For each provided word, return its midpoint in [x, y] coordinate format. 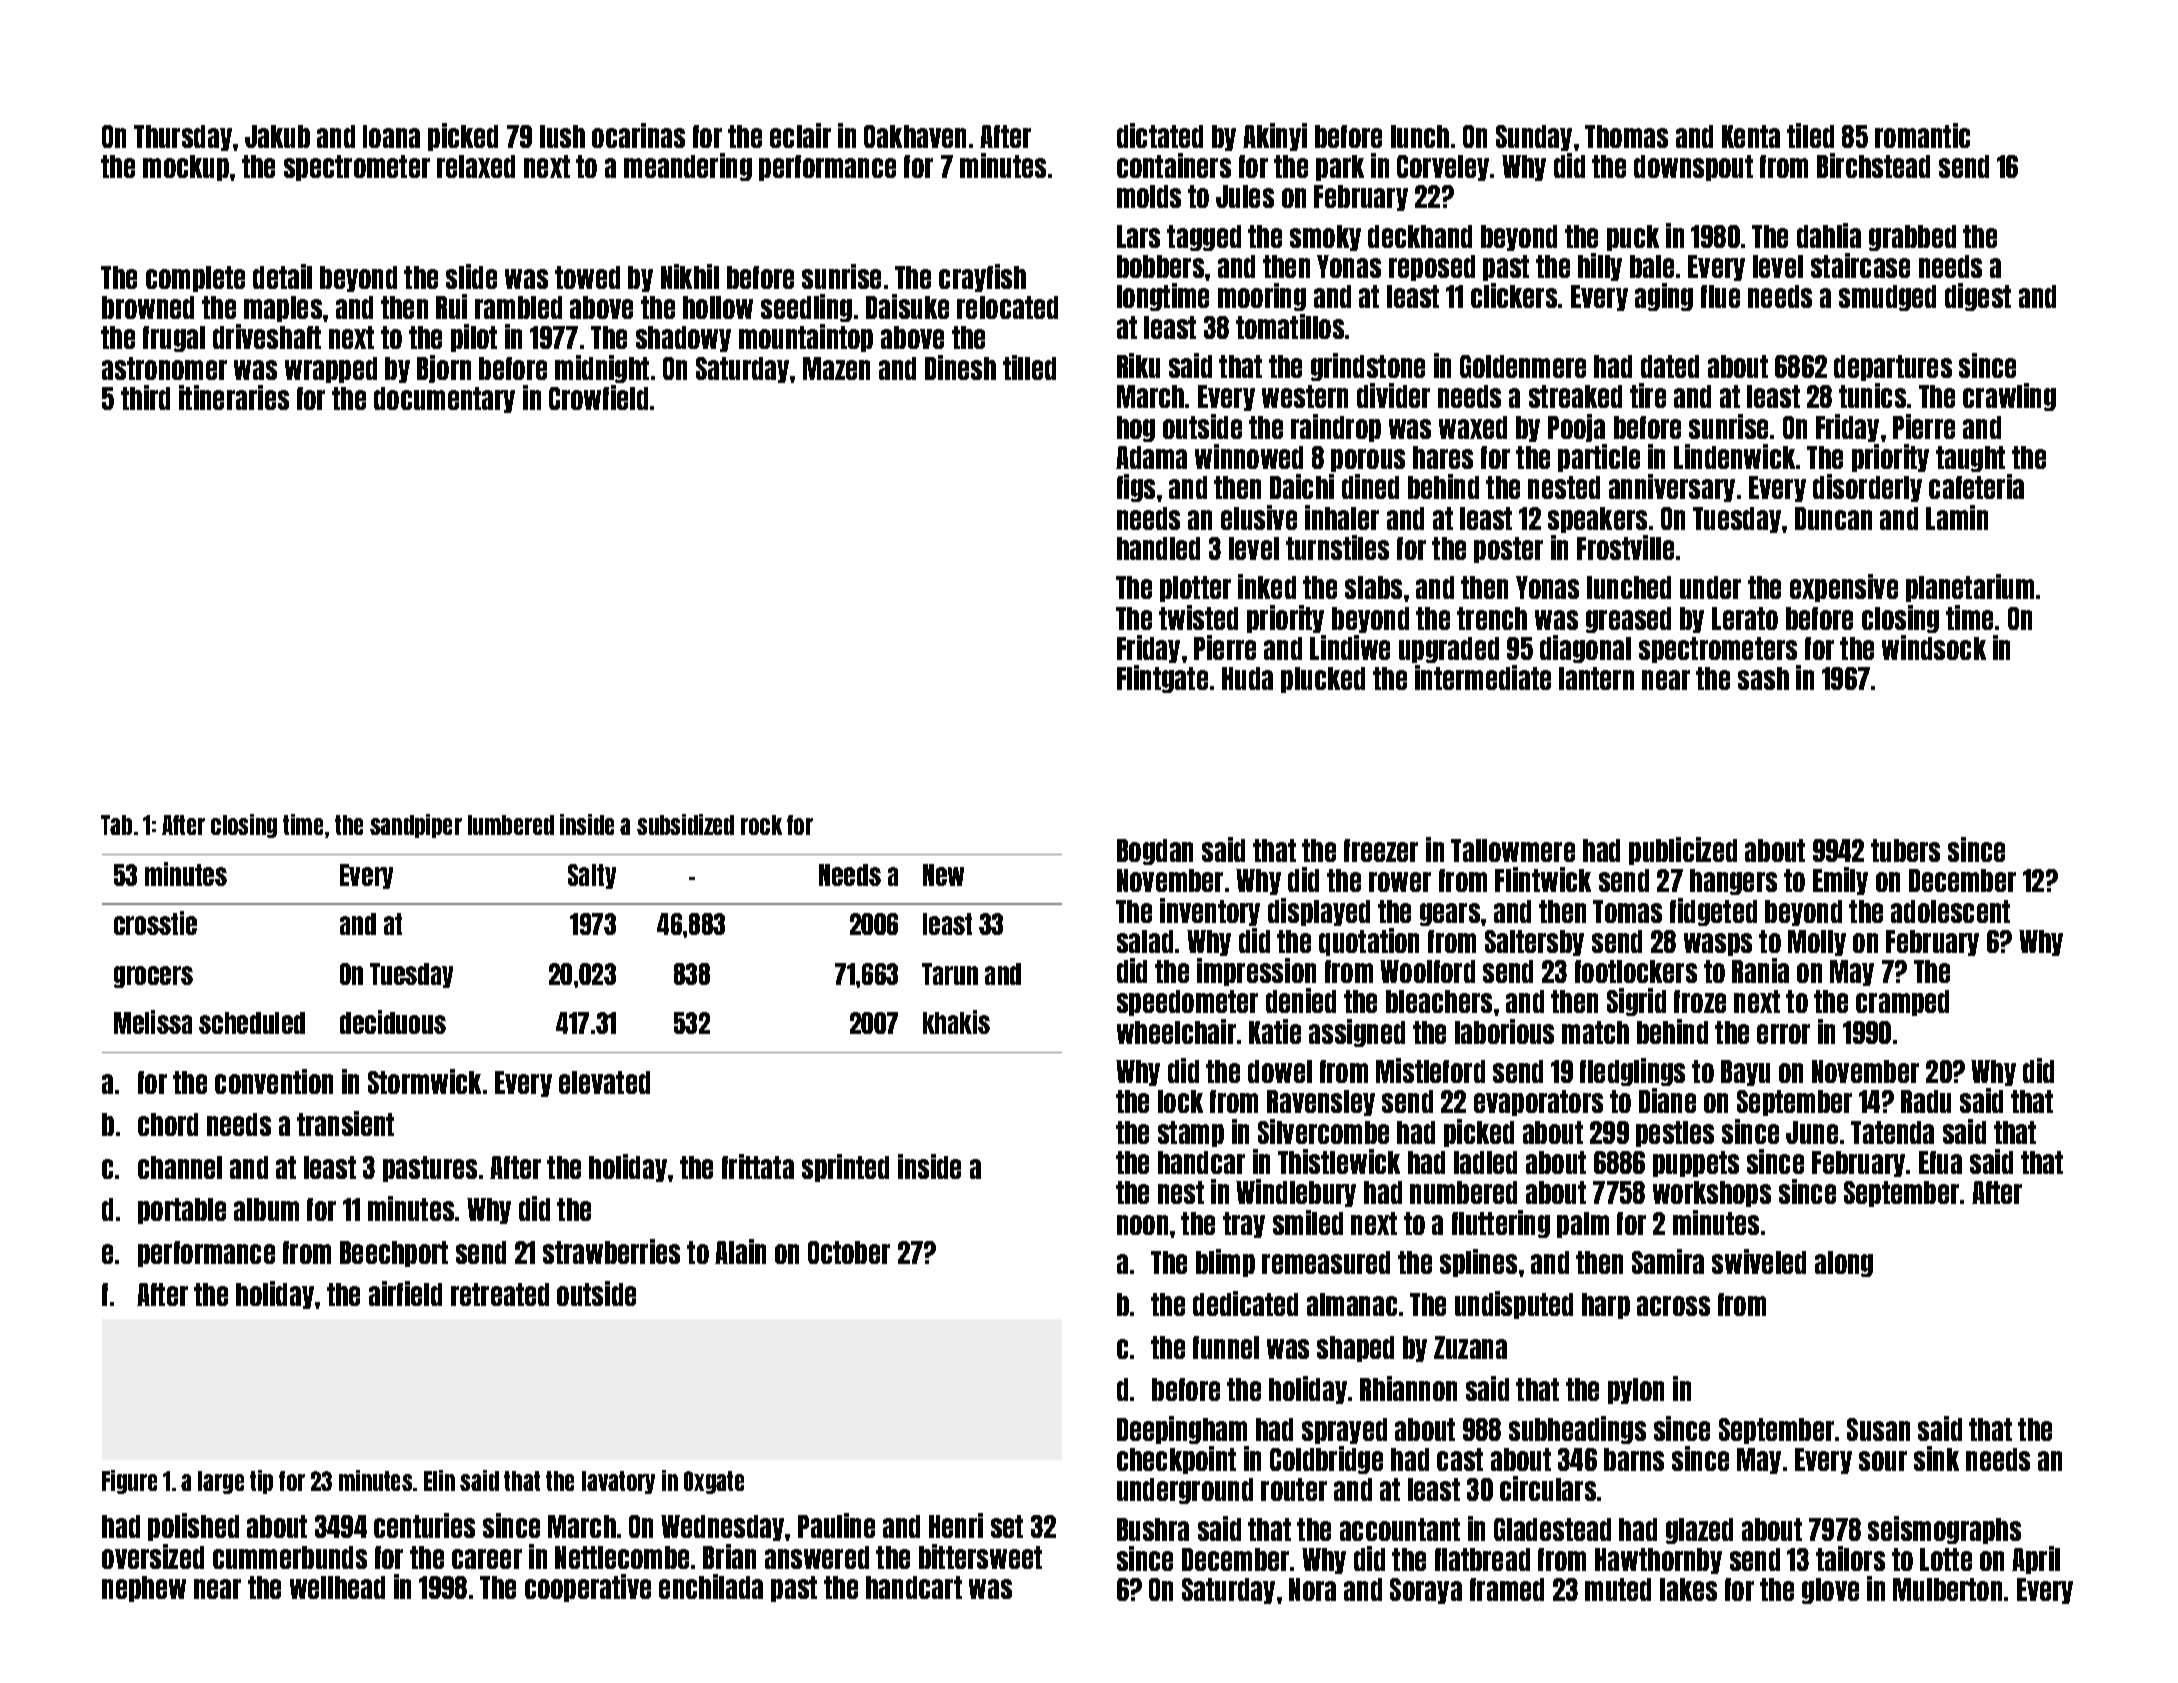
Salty [592, 876]
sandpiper [416, 826]
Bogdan [1155, 852]
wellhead [337, 1587]
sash [1763, 678]
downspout [1693, 168]
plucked [1323, 680]
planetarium [1970, 588]
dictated [1160, 135]
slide [471, 276]
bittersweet [980, 1556]
